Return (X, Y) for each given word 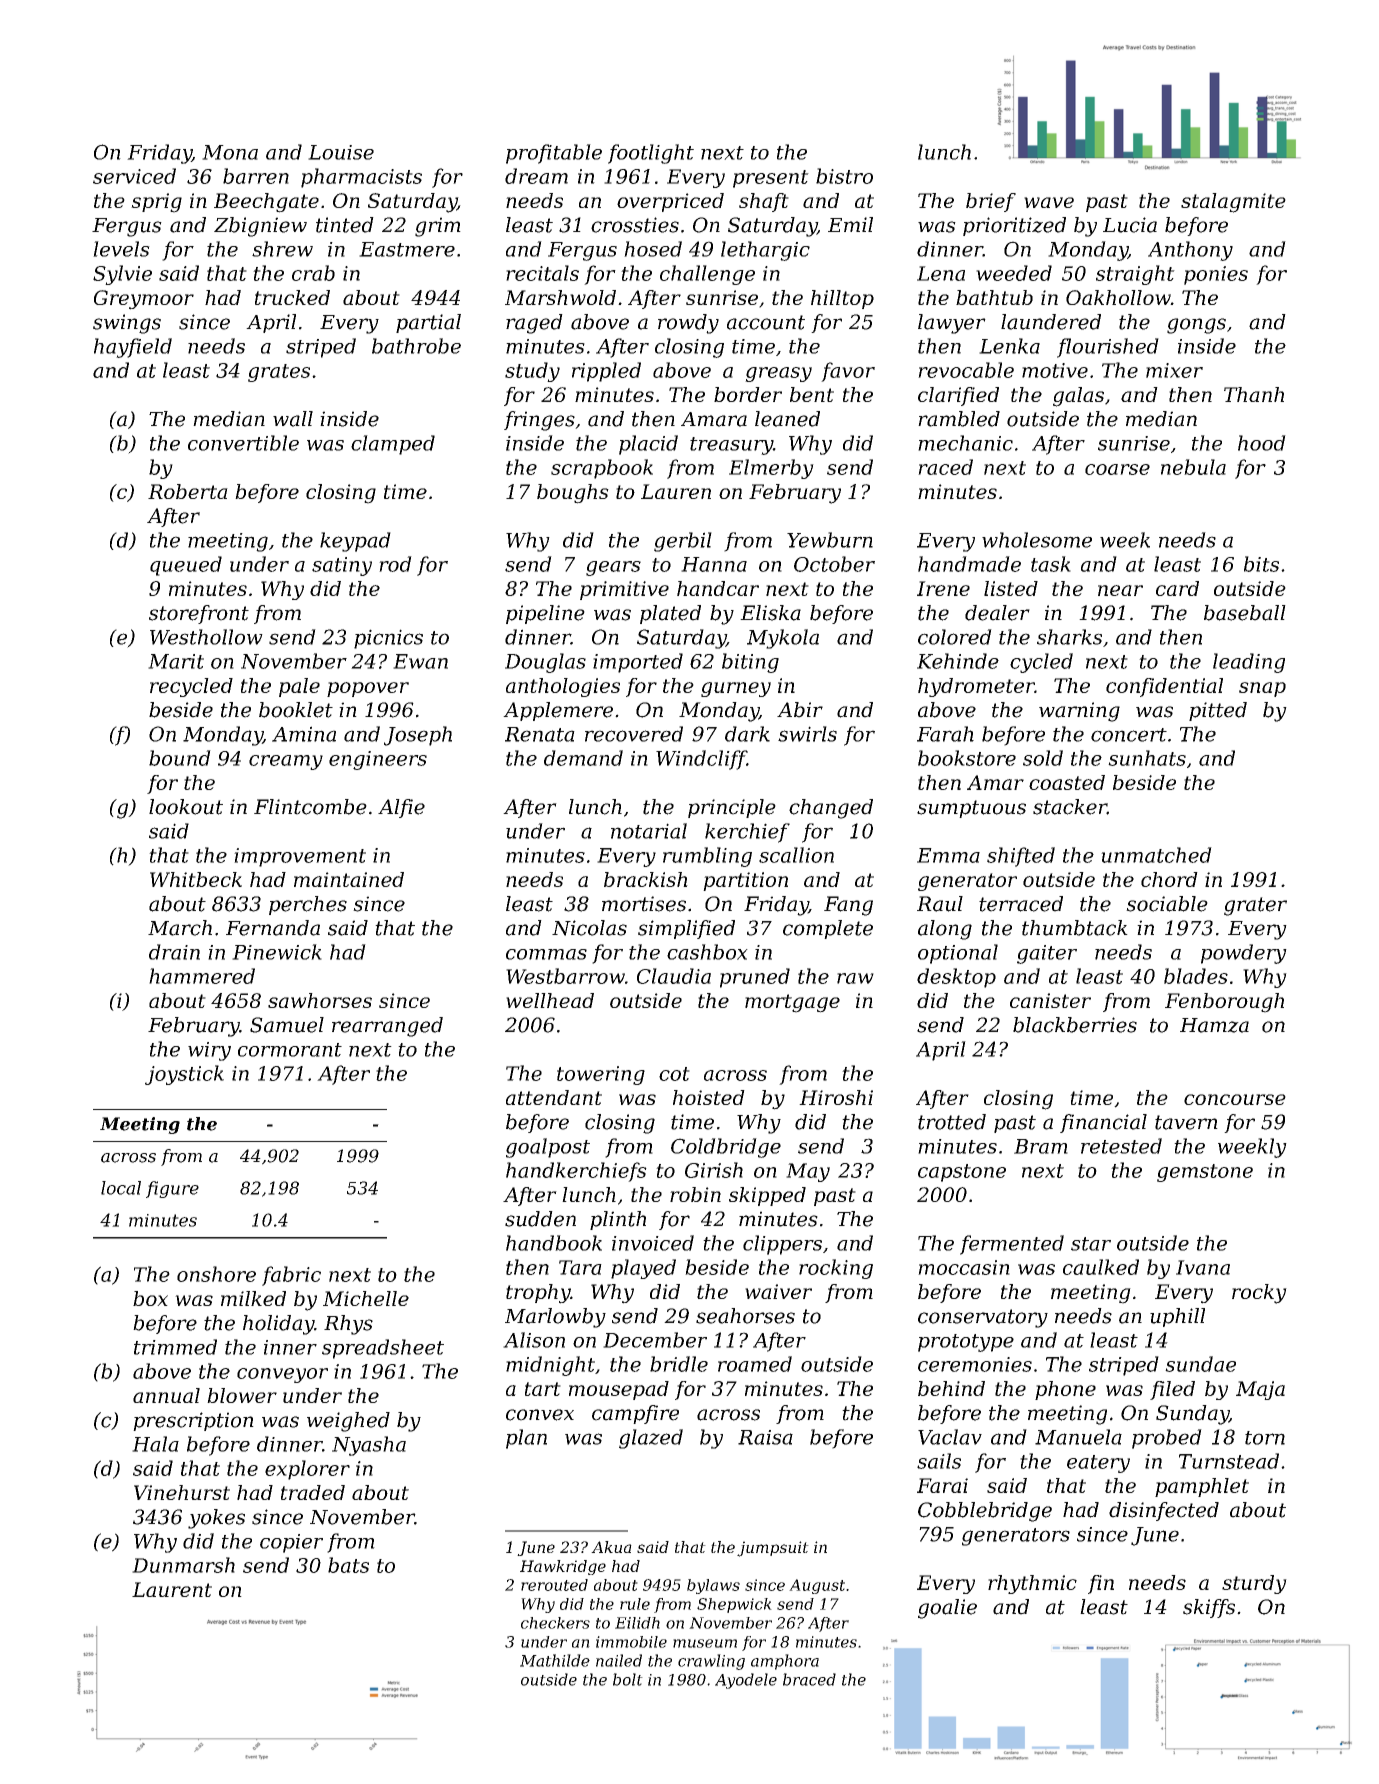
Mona (230, 152)
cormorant (290, 1050)
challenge (707, 275)
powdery (1244, 954)
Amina (304, 734)
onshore (216, 1274)
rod (395, 564)
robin (695, 1194)
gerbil (683, 542)
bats (348, 1565)
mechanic (965, 443)
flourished (1108, 348)
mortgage (792, 1003)
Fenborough (1224, 1003)
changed (831, 809)
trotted (952, 1122)
